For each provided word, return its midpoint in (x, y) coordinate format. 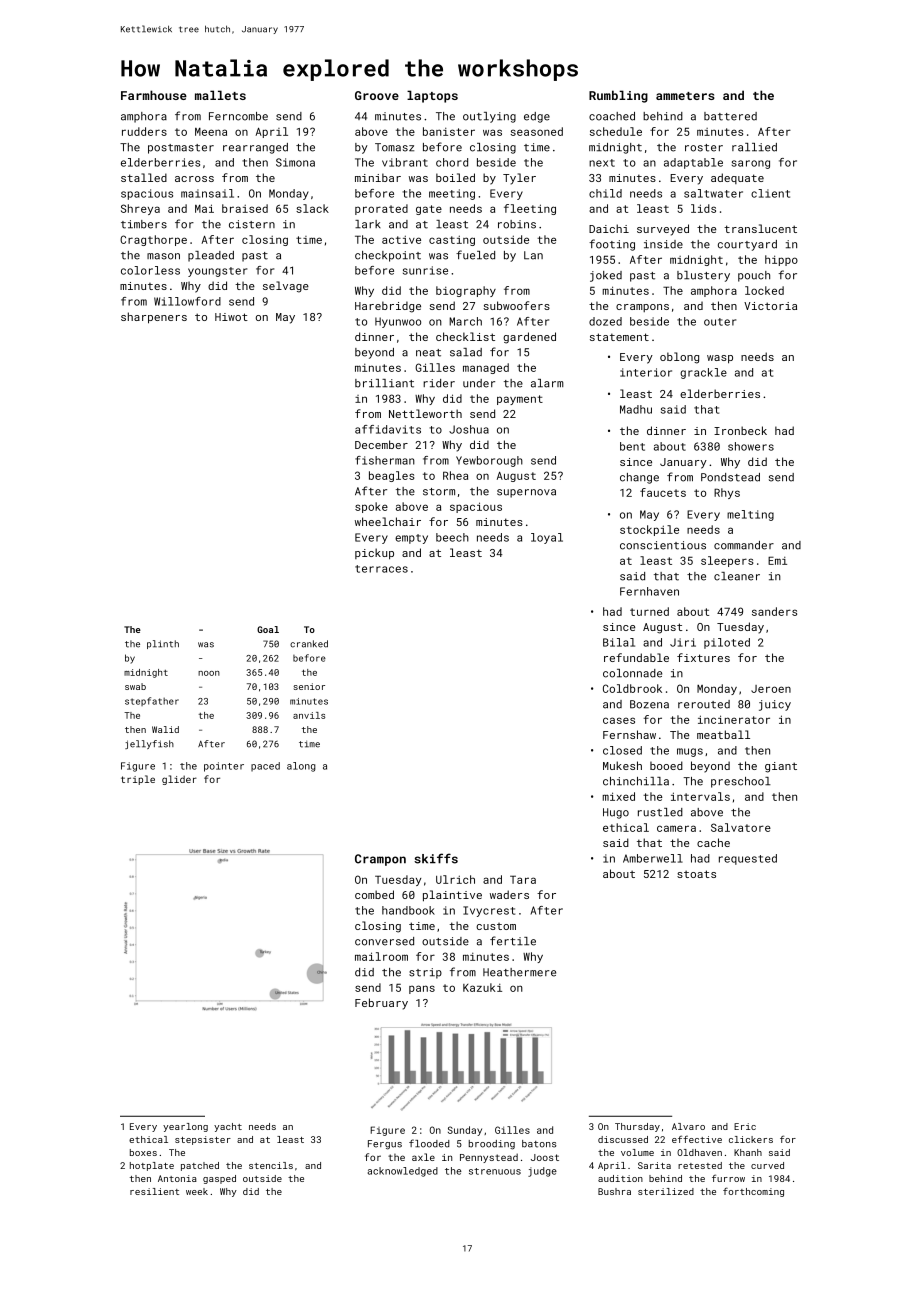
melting (750, 515)
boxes (143, 1152)
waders (509, 894)
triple (138, 780)
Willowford (187, 301)
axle (423, 1157)
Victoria (770, 306)
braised (245, 208)
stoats (696, 874)
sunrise (425, 270)
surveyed (663, 230)
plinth (163, 644)
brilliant (384, 383)
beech (452, 537)
